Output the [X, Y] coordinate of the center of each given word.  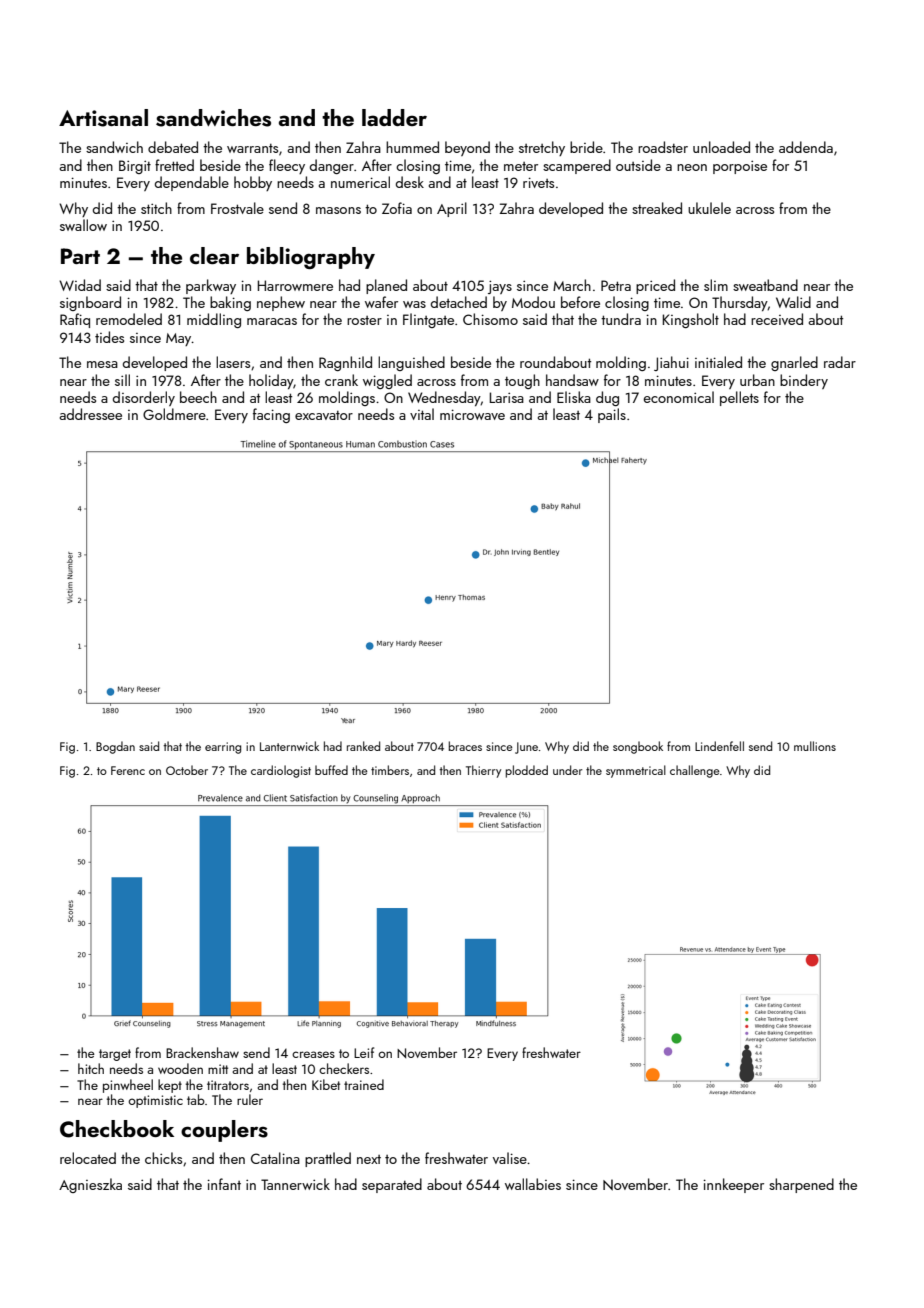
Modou [533, 302]
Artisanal [103, 118]
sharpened [801, 1185]
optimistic [155, 1101]
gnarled [794, 363]
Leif [364, 1052]
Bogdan [115, 747]
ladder [394, 117]
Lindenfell [719, 746]
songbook [638, 747]
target [115, 1055]
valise [510, 1158]
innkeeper [733, 1185]
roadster [663, 147]
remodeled [129, 319]
